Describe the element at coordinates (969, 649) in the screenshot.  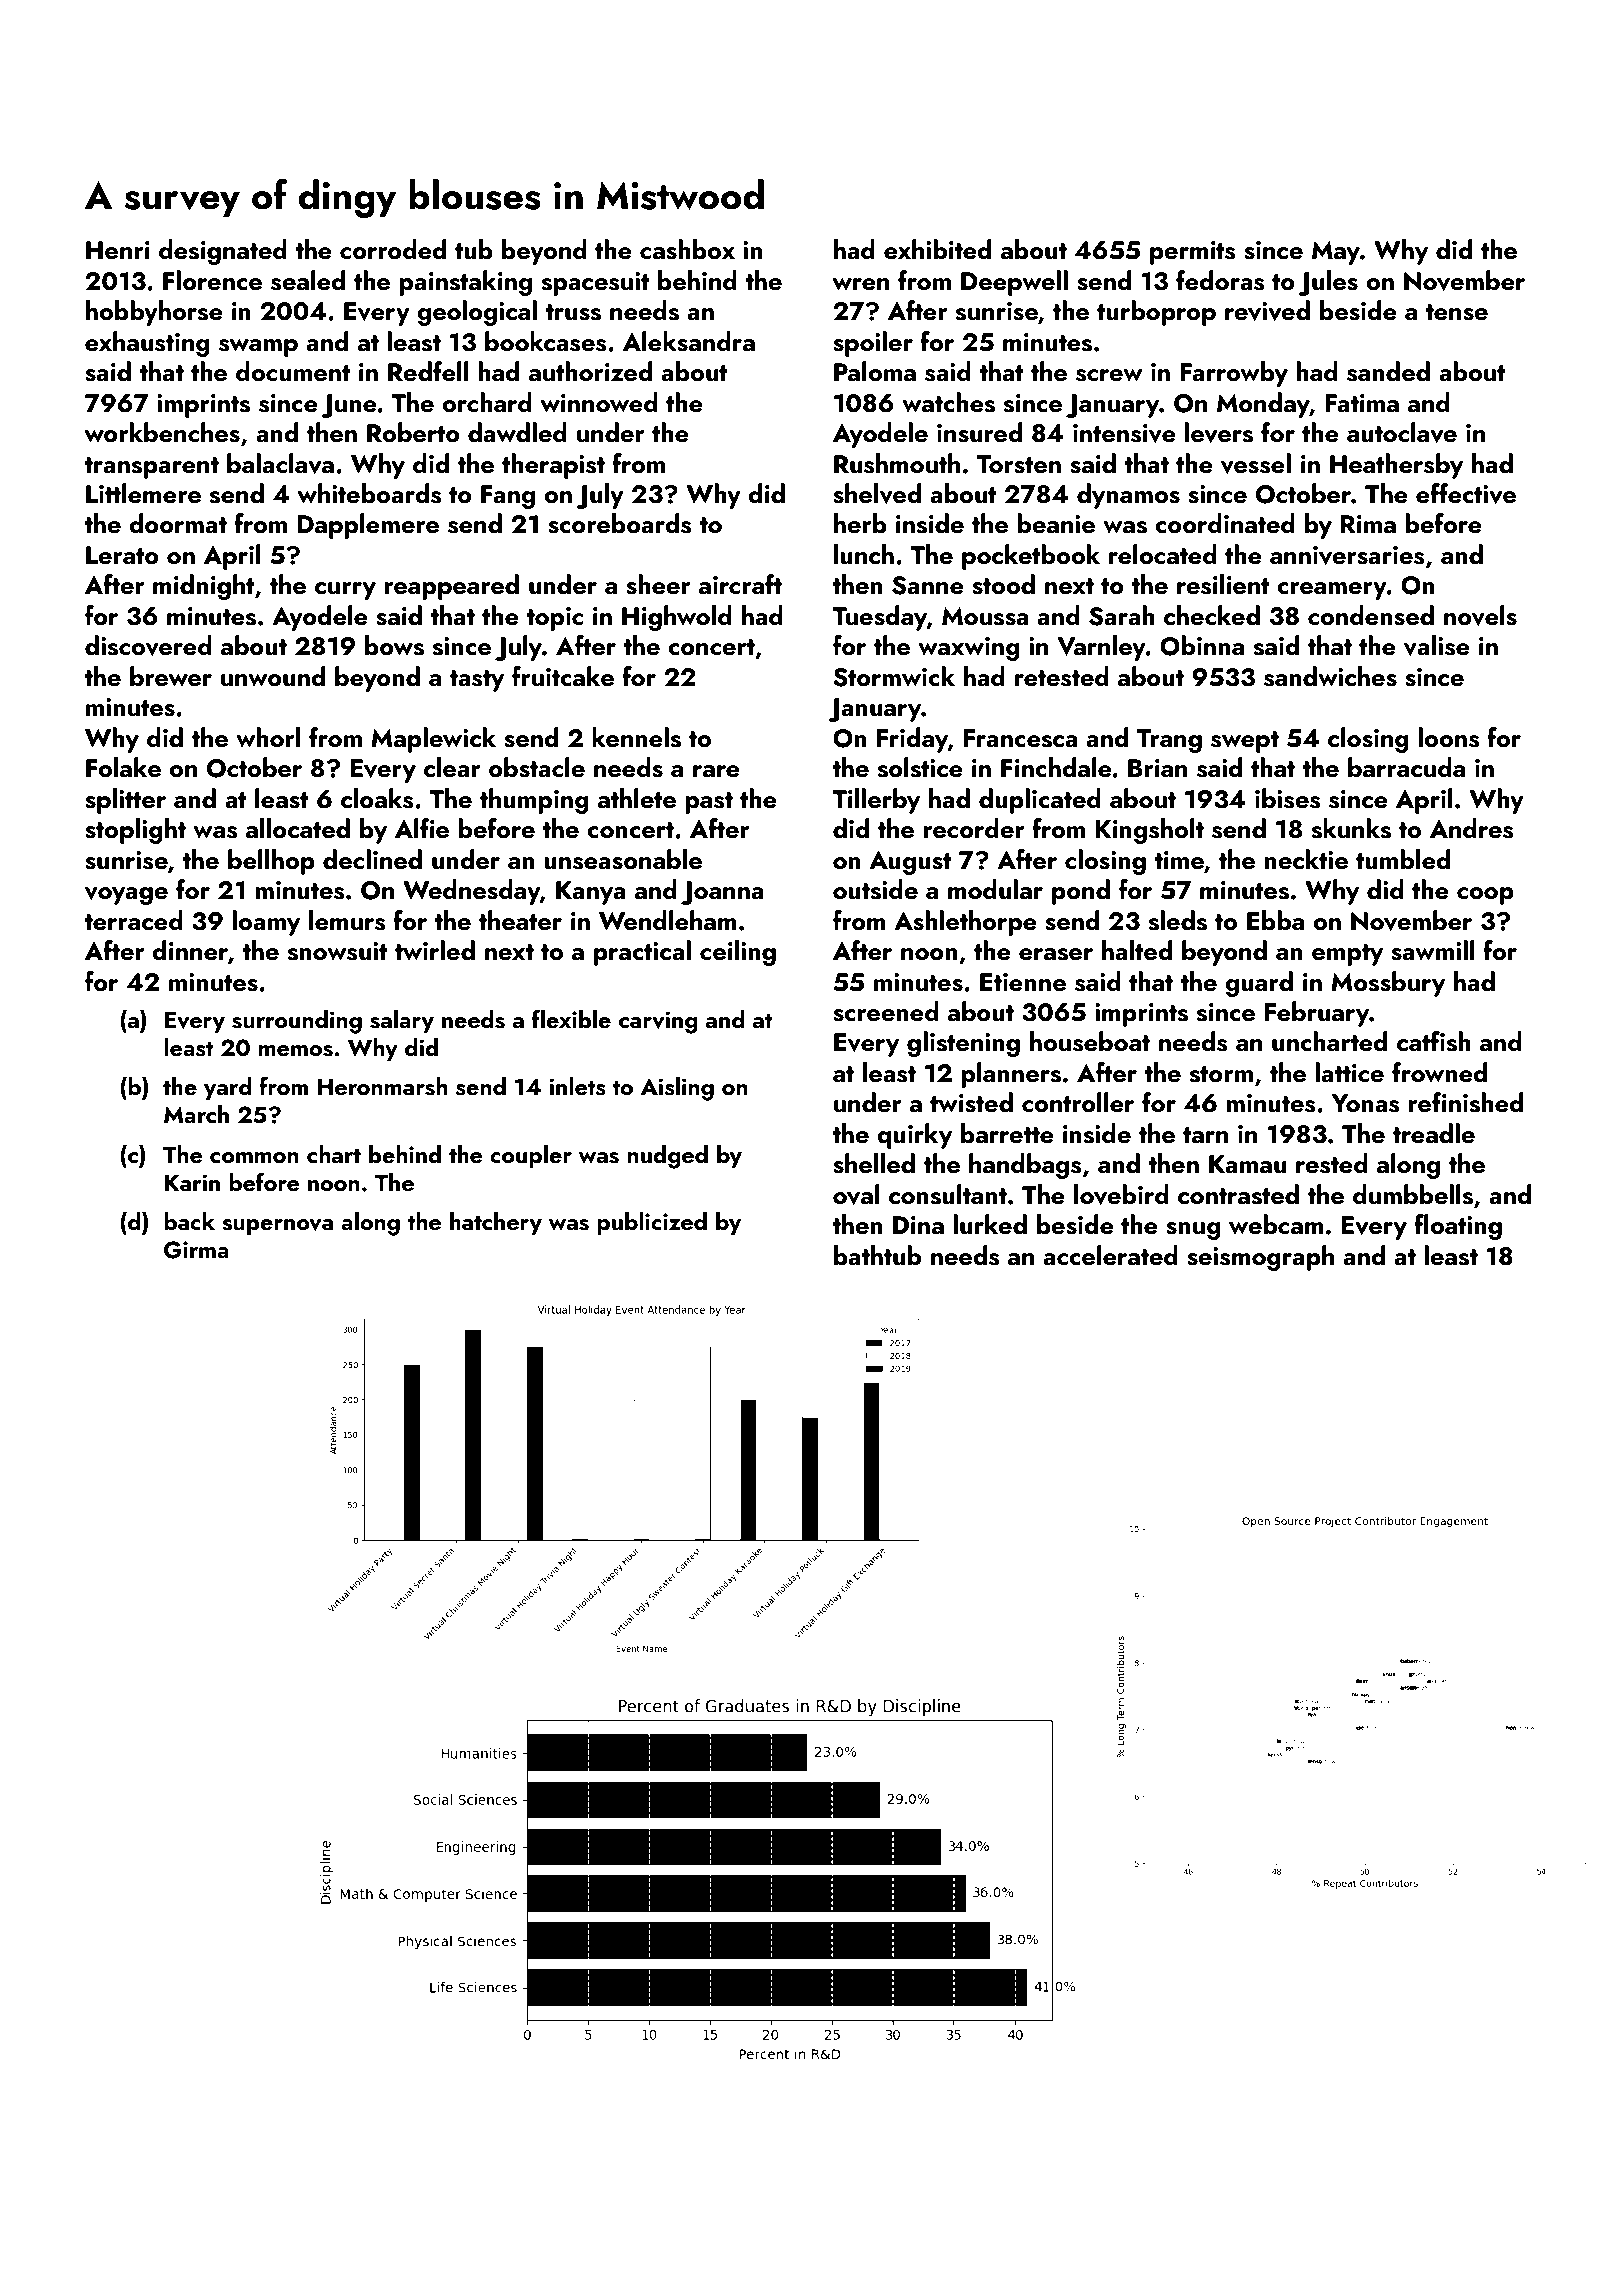
I see `waxwing` at that location.
